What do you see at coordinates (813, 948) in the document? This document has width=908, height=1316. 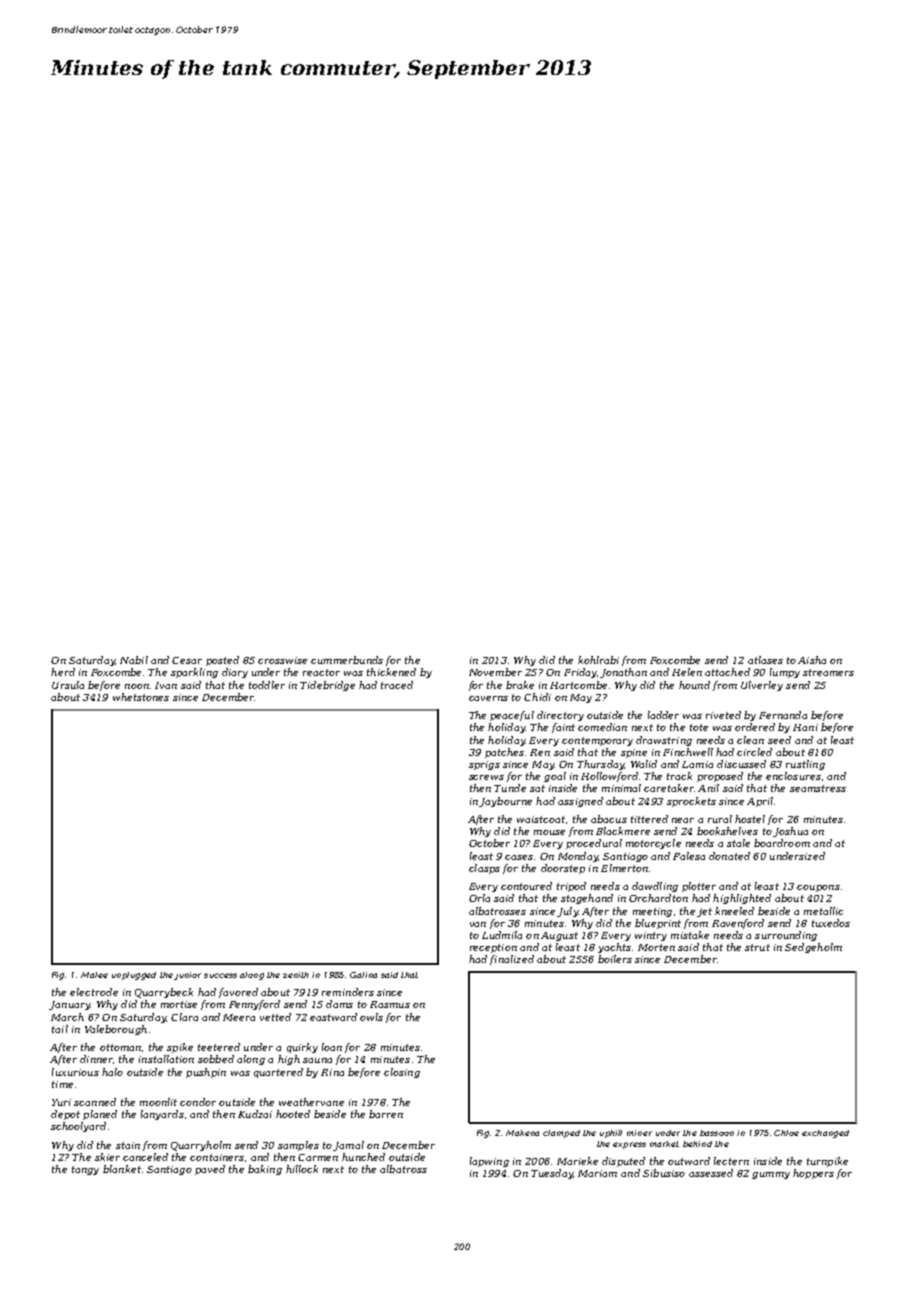 I see `Sedgeholm` at bounding box center [813, 948].
